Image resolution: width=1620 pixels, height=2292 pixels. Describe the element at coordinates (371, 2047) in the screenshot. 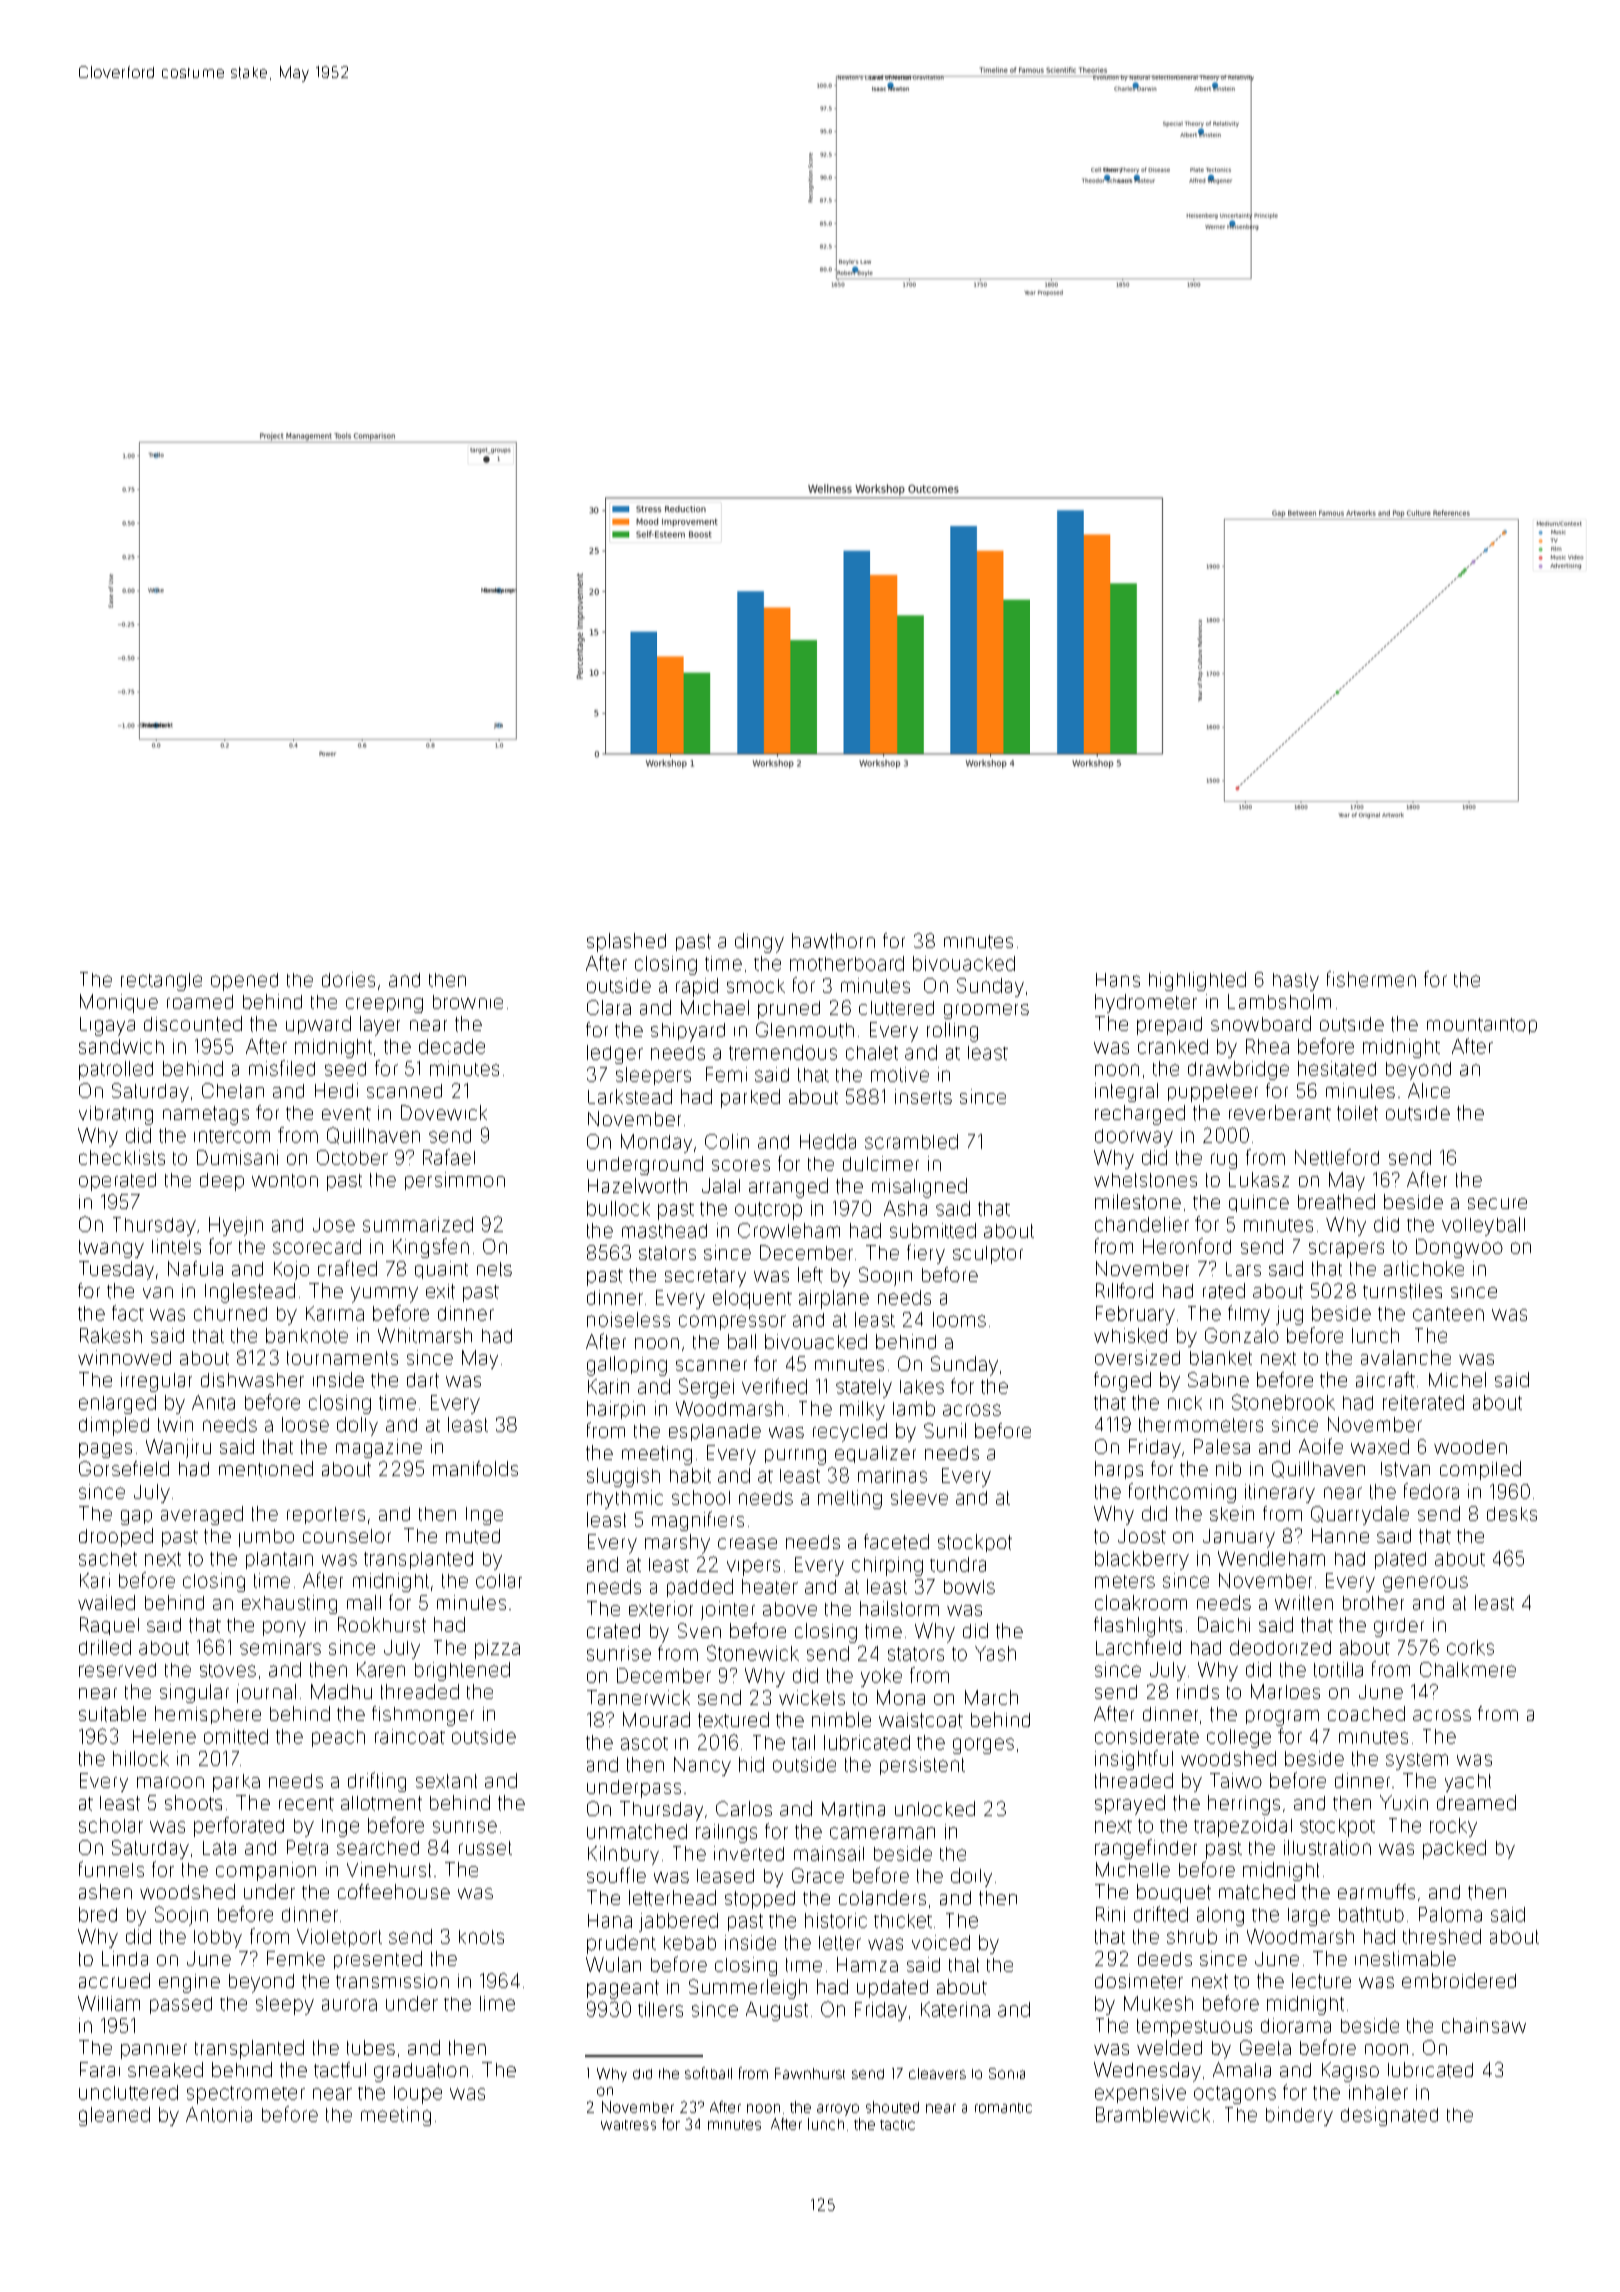

I see `tubes` at that location.
